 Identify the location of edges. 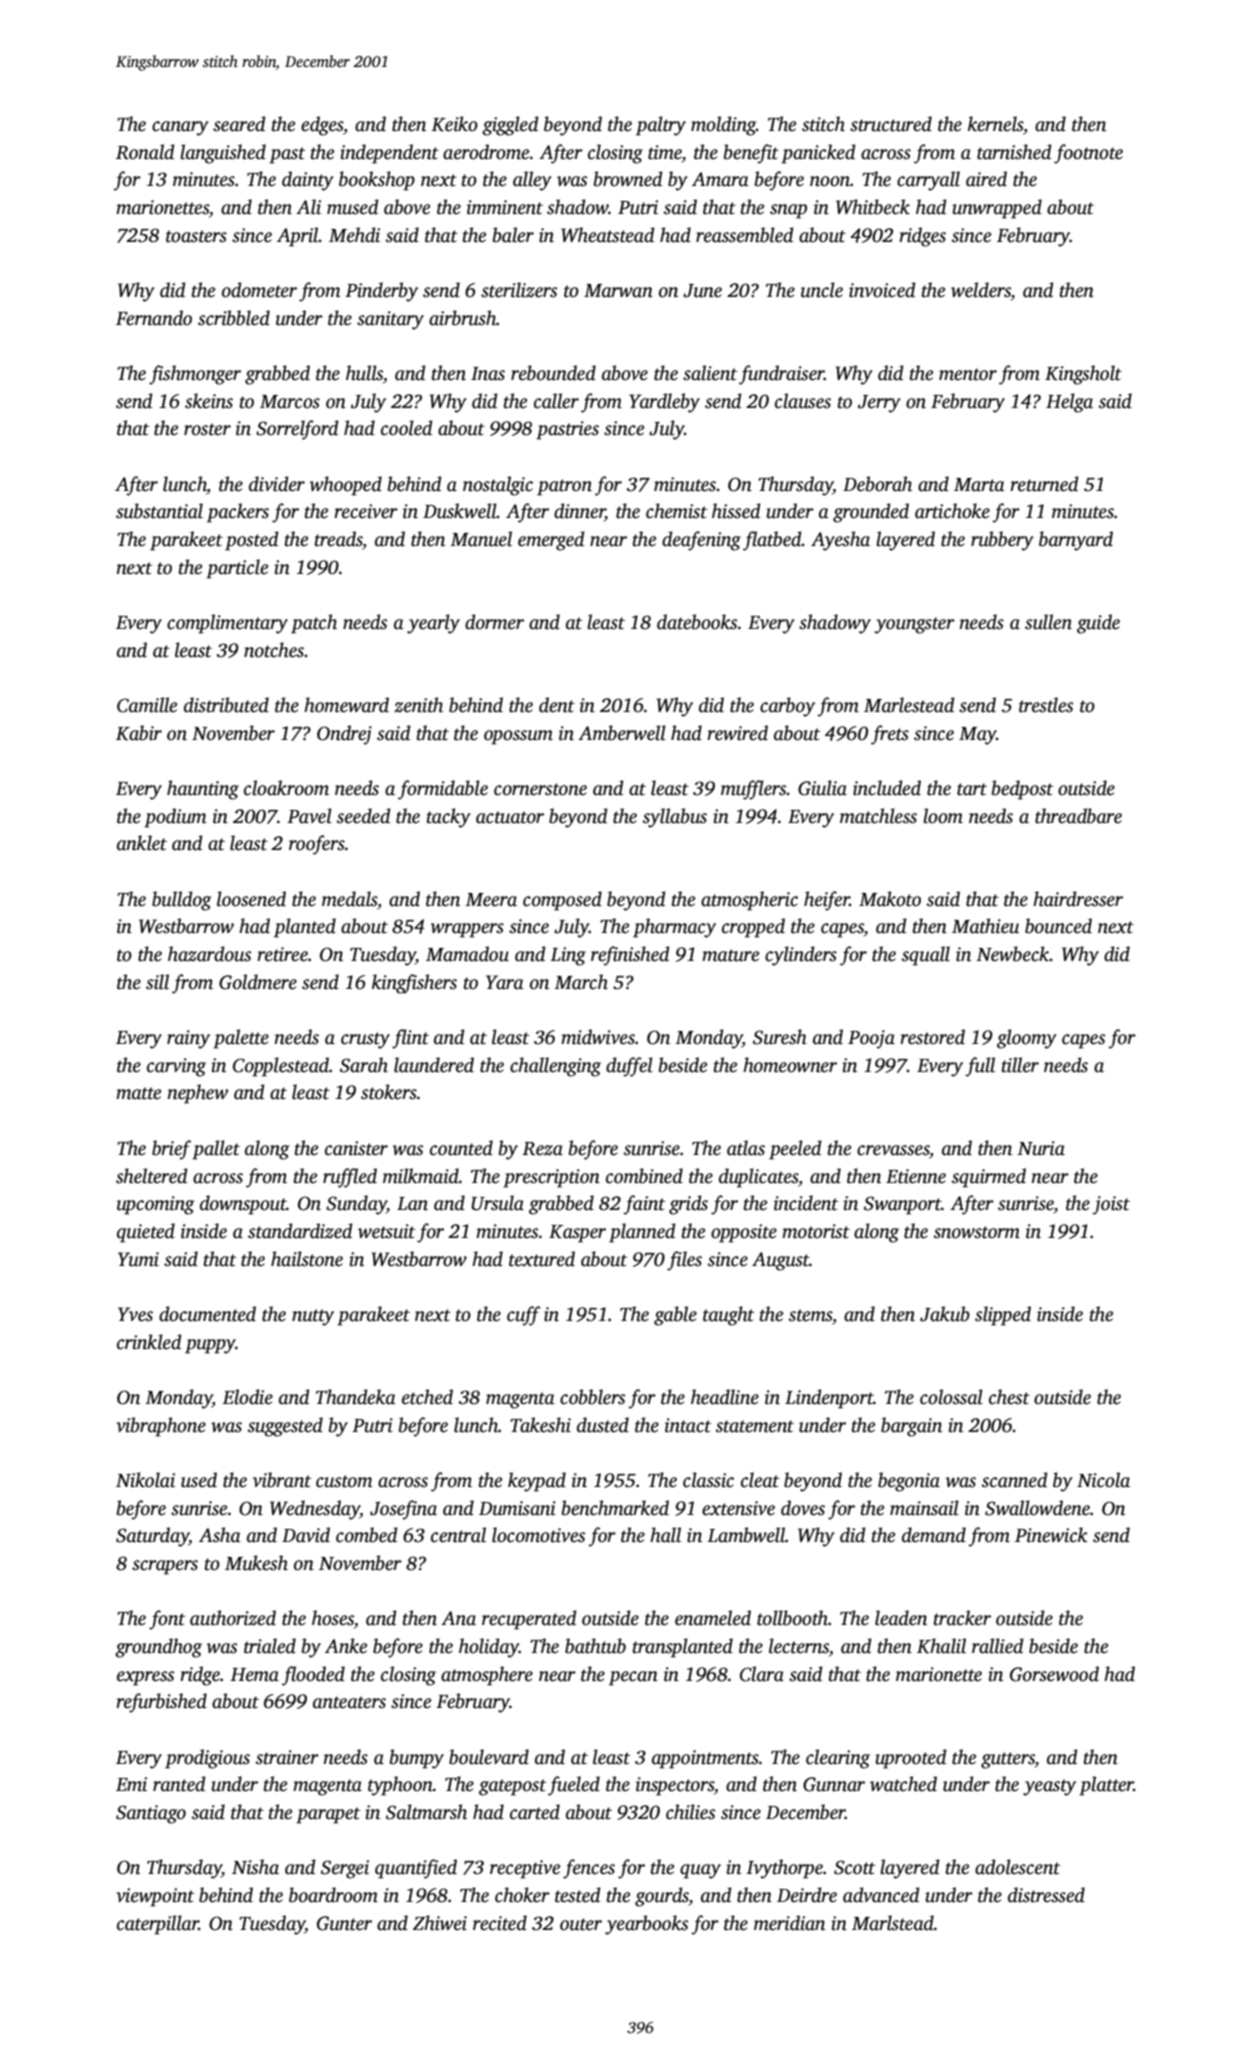
(322, 126).
